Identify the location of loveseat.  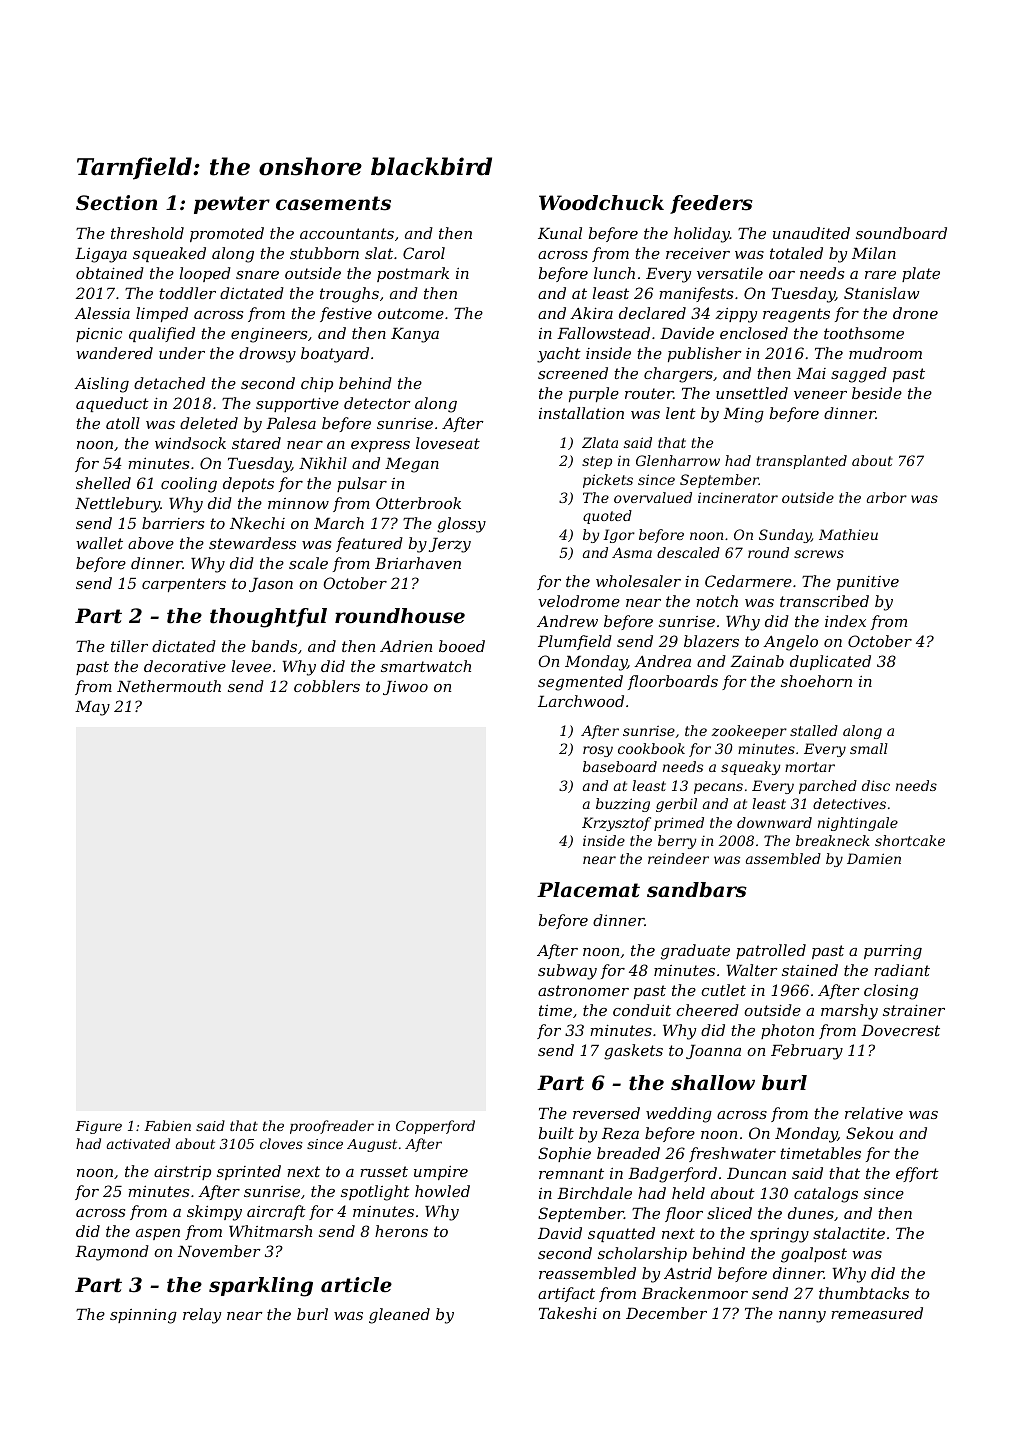
(448, 443).
